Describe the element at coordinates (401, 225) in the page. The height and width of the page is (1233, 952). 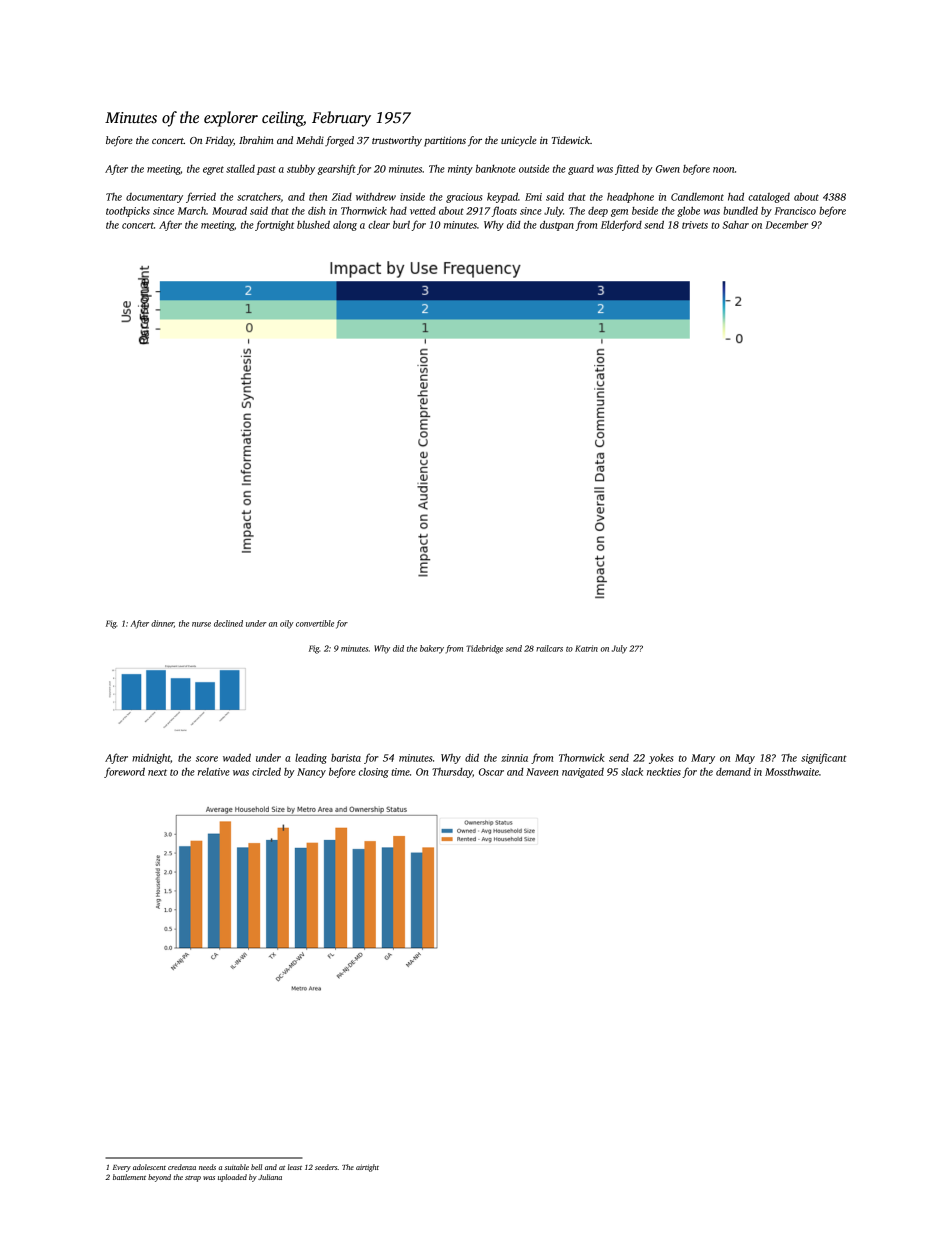
I see `burl` at that location.
